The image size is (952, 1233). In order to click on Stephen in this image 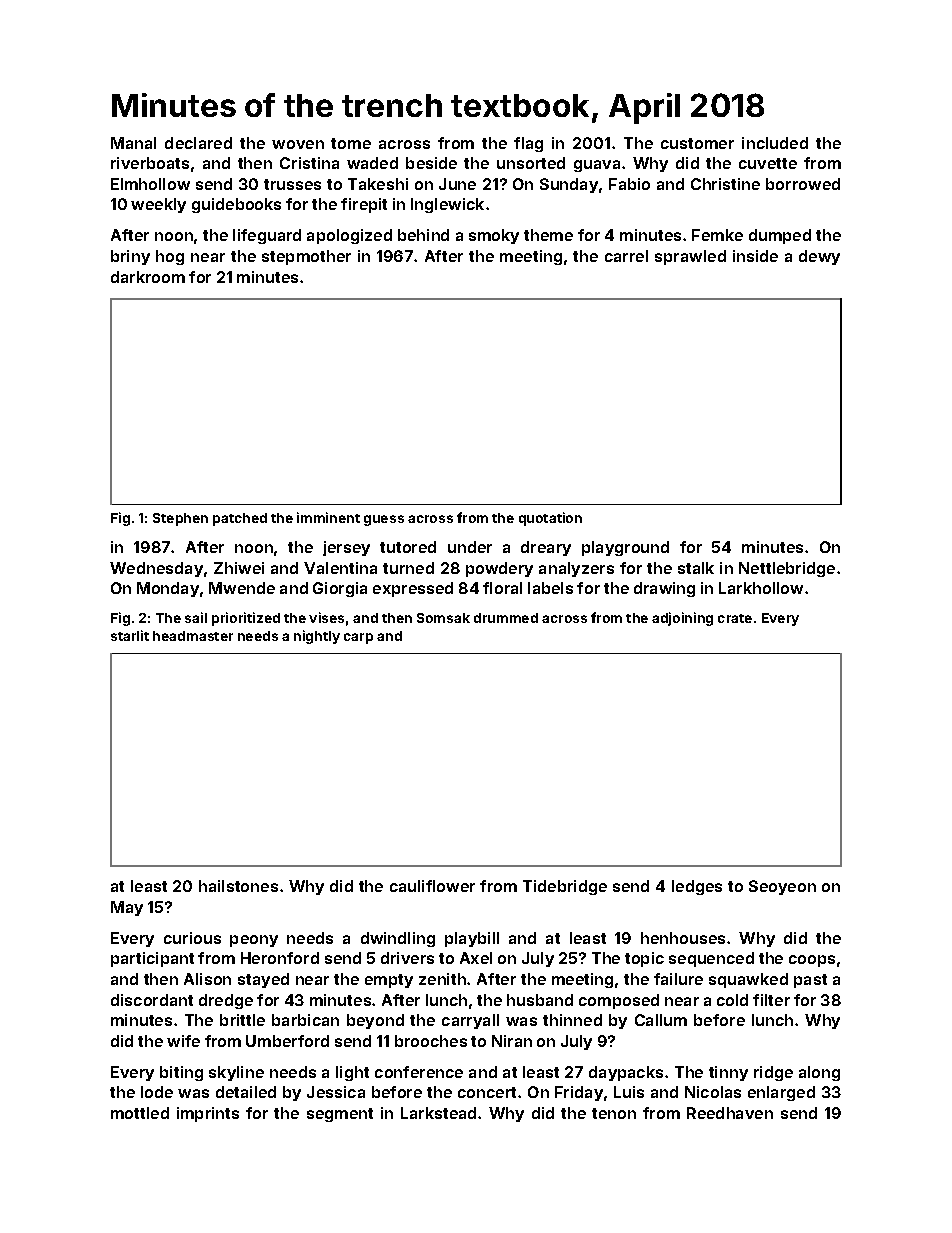, I will do `click(180, 519)`.
